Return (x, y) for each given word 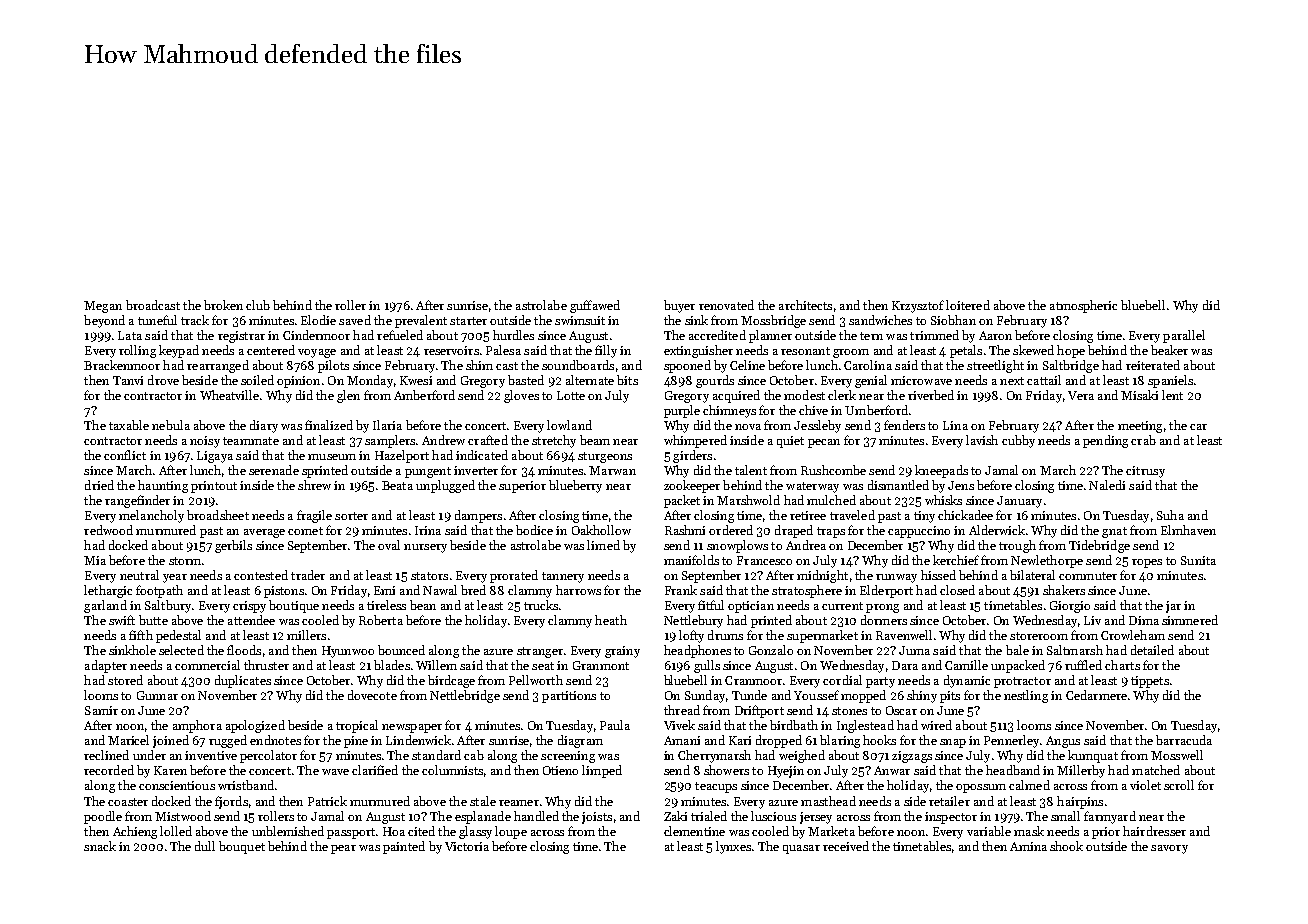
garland (105, 606)
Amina (1028, 846)
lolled (176, 831)
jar (1173, 607)
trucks (541, 605)
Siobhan (953, 320)
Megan (103, 307)
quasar (801, 849)
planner (770, 336)
